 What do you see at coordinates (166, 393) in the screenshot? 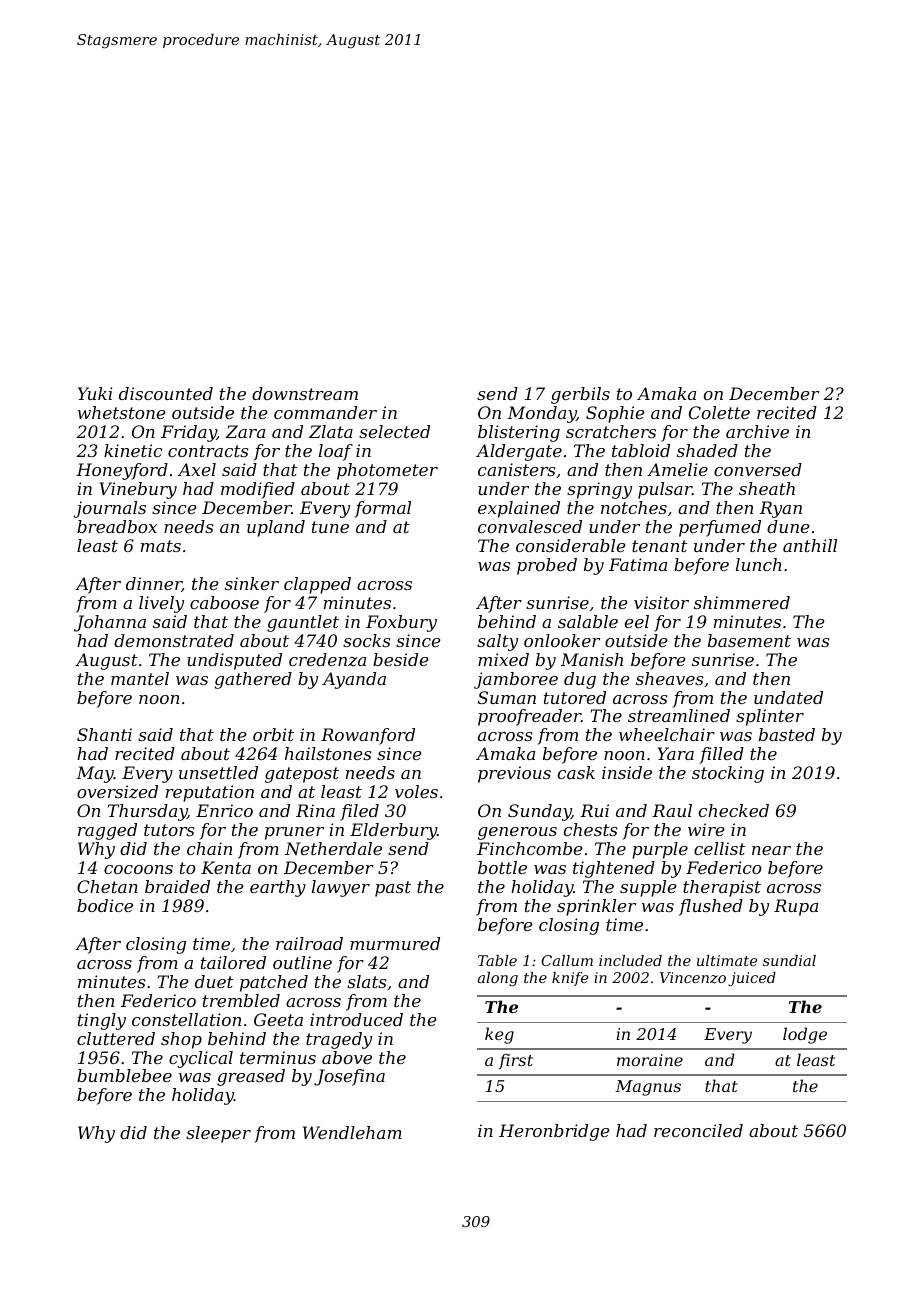
I see `discounted` at bounding box center [166, 393].
